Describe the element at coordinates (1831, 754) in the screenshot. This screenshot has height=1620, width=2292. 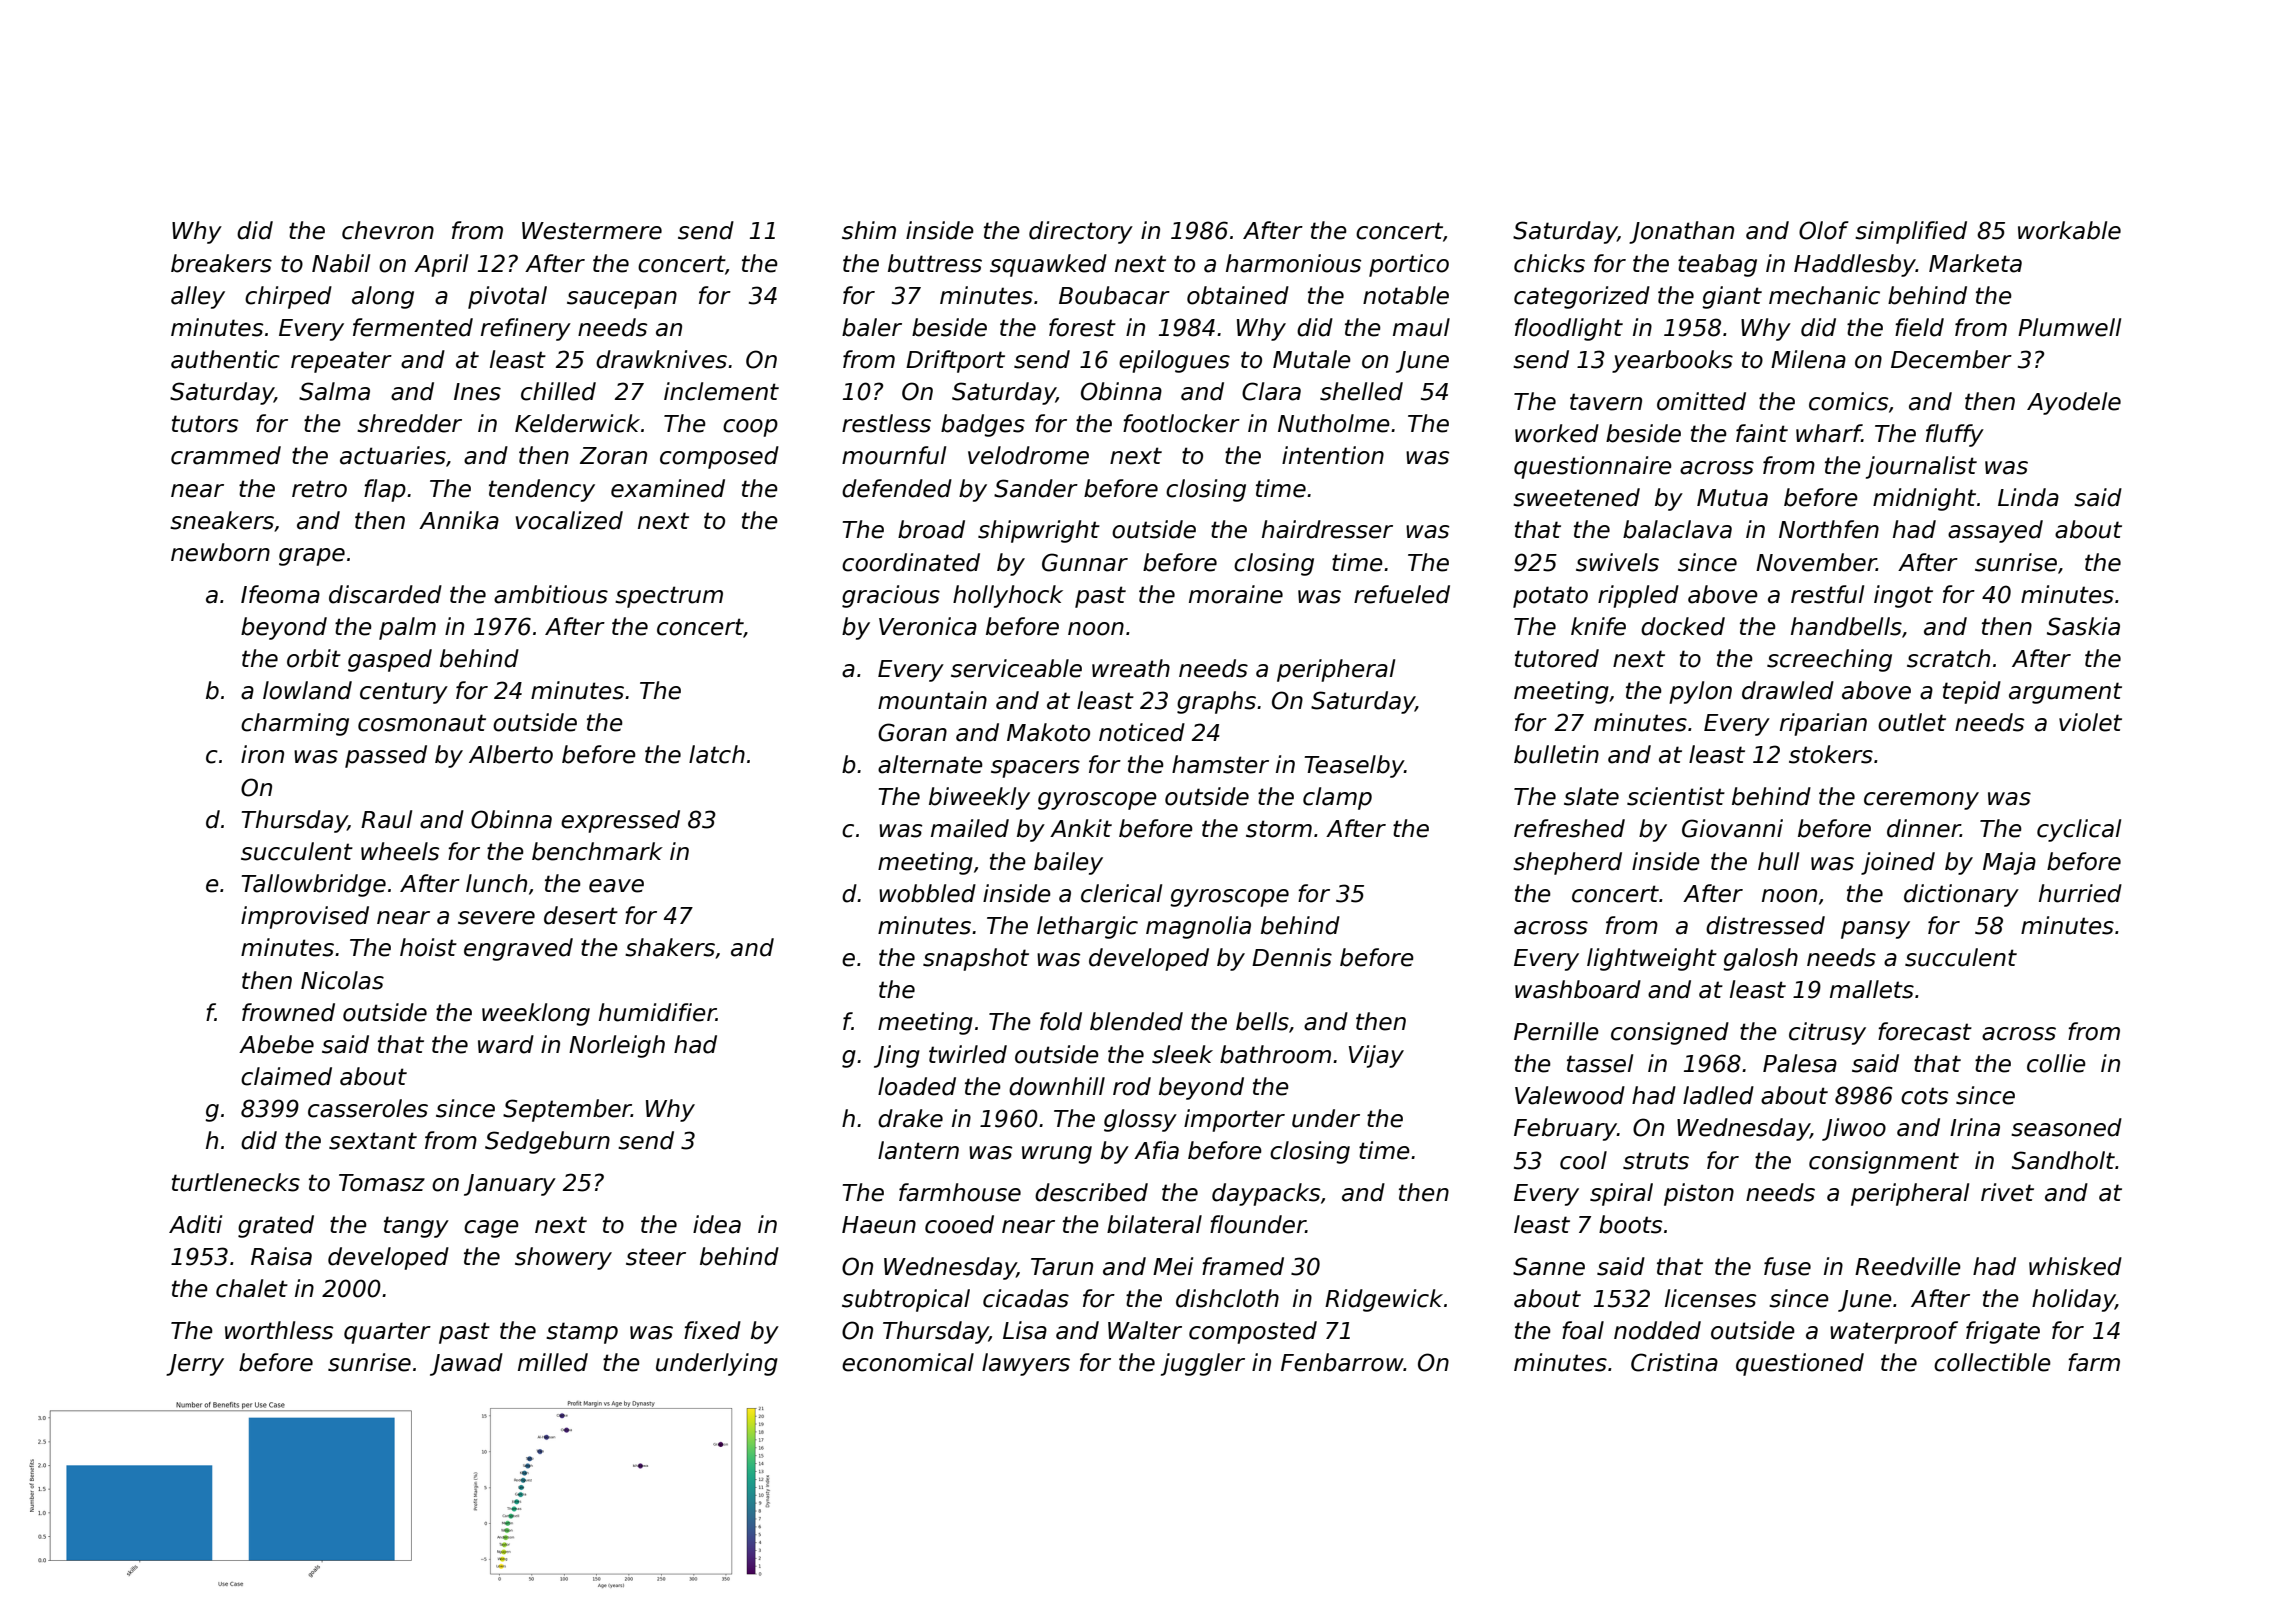
I see `stokers` at that location.
